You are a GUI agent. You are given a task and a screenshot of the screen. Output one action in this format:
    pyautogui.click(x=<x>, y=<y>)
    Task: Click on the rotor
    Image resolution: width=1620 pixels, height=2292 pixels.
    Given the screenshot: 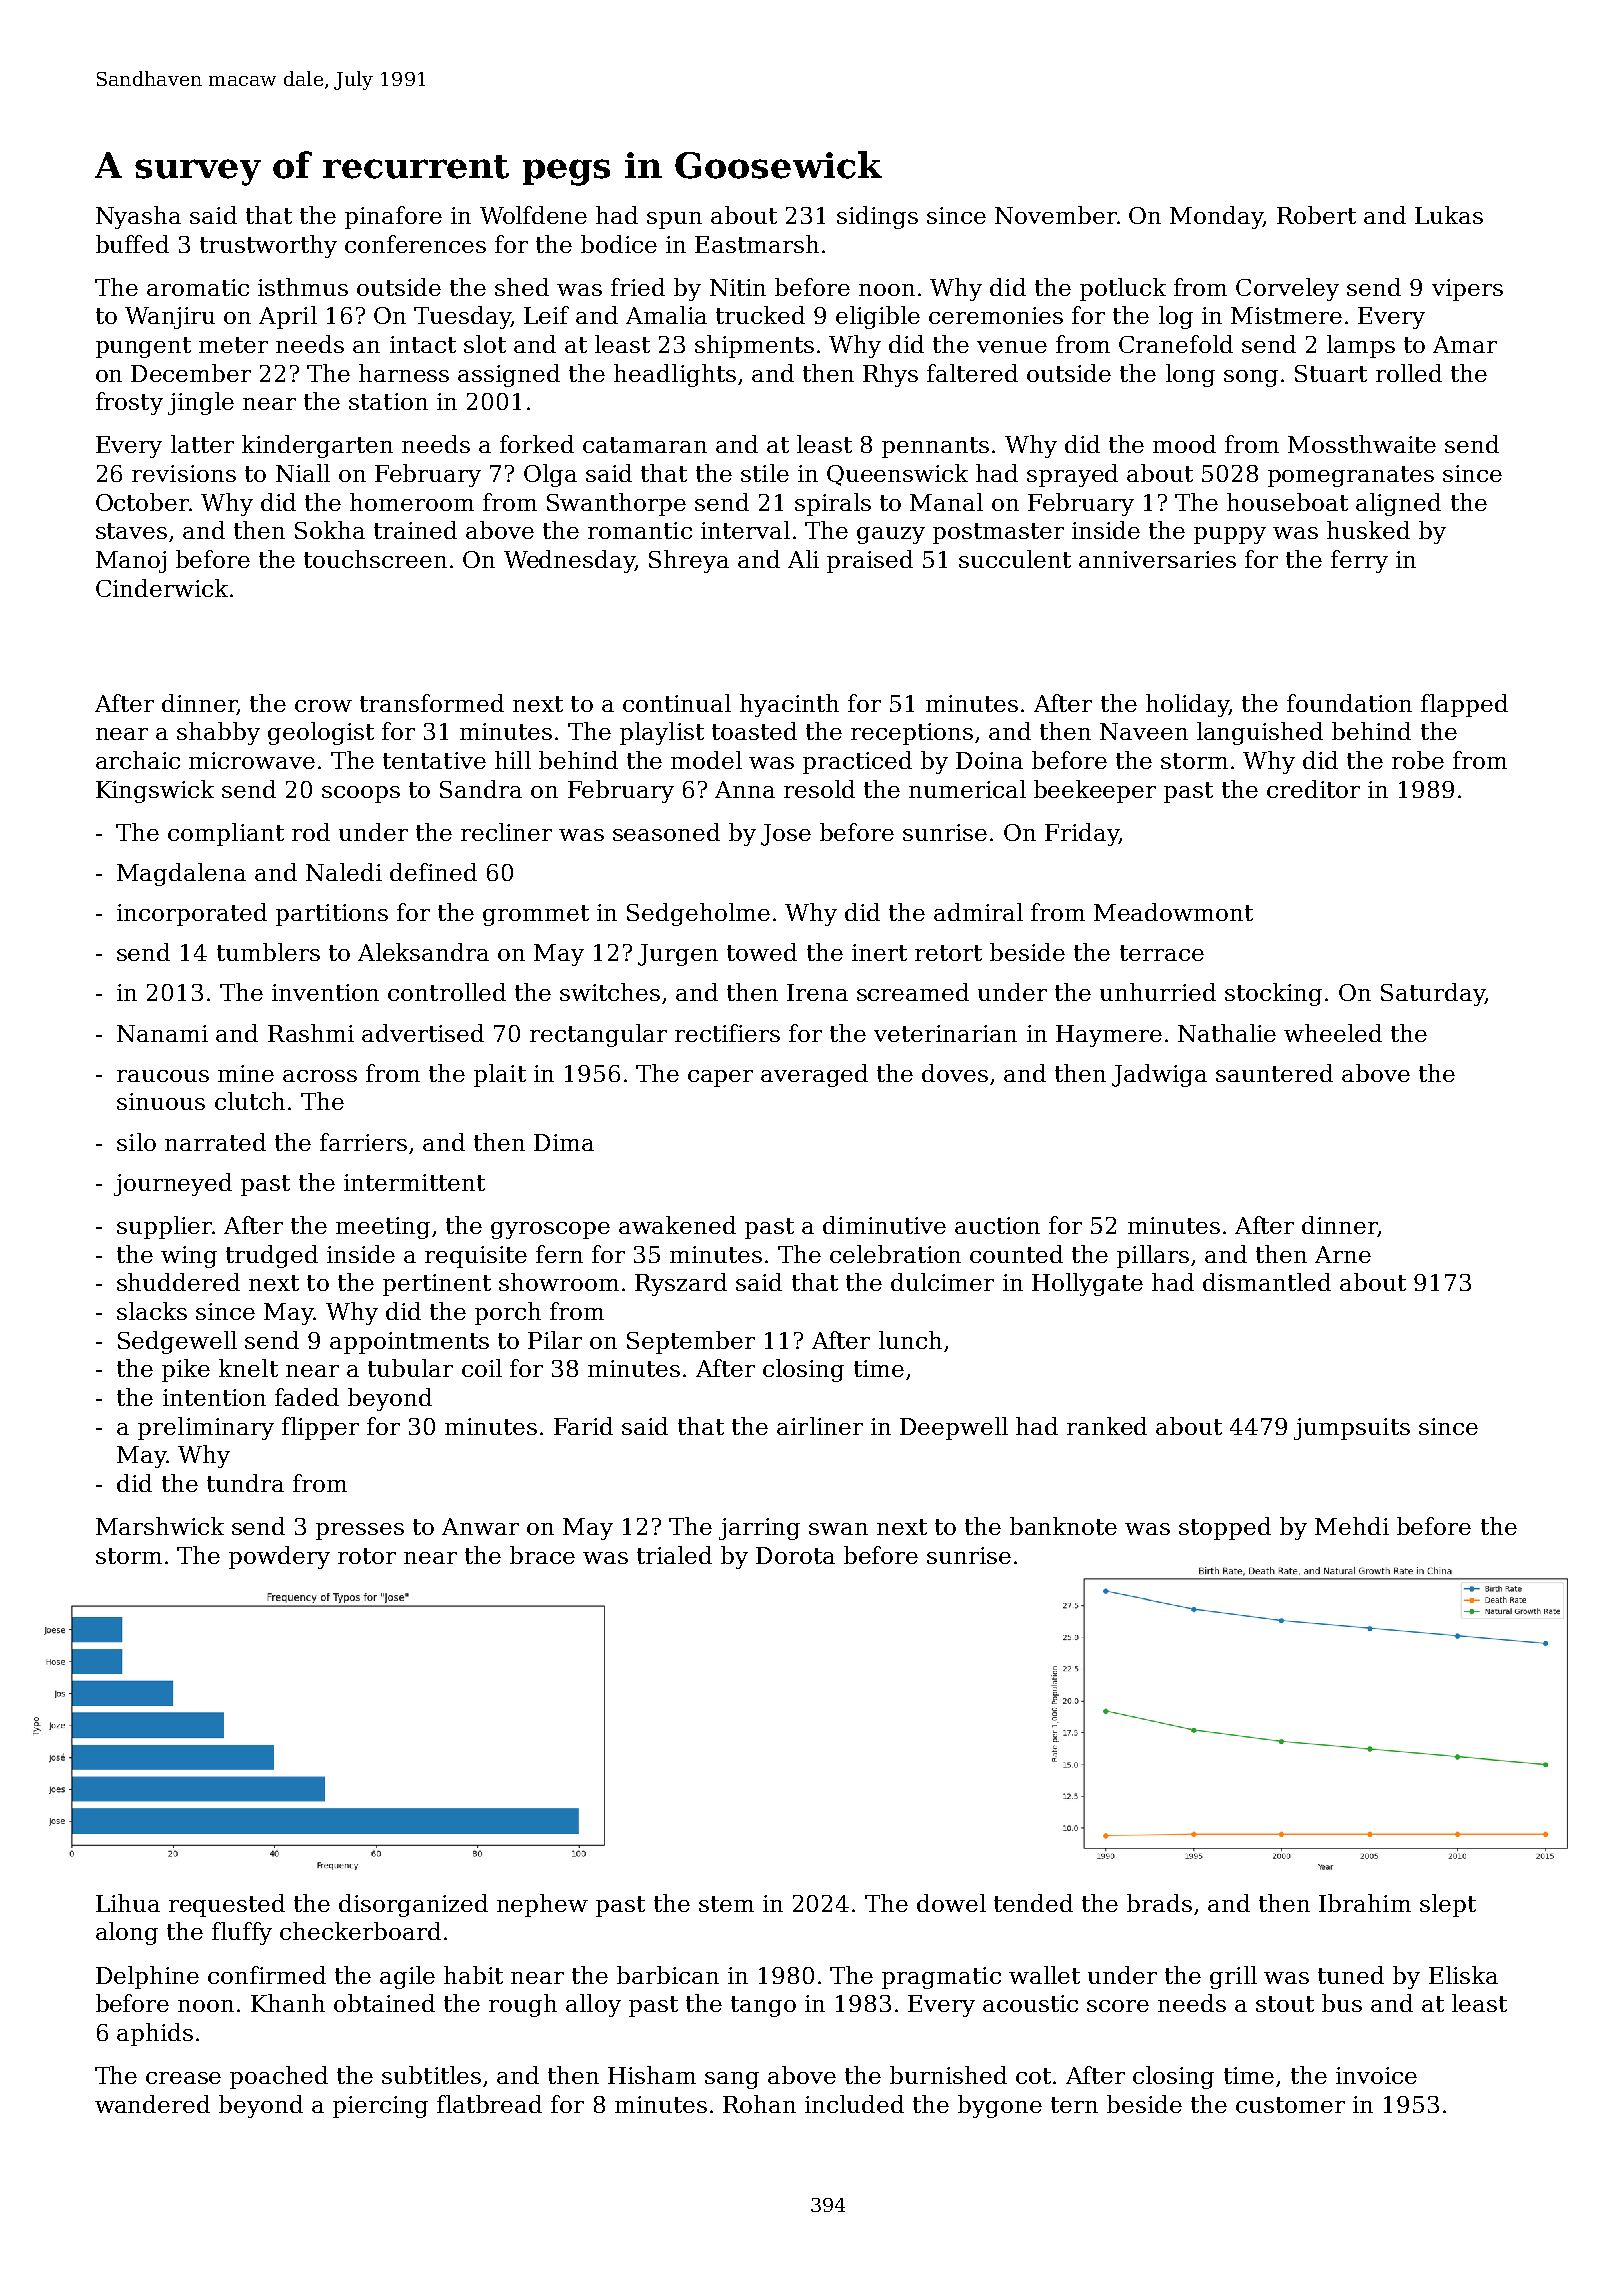 What is the action you would take?
    pyautogui.click(x=367, y=1556)
